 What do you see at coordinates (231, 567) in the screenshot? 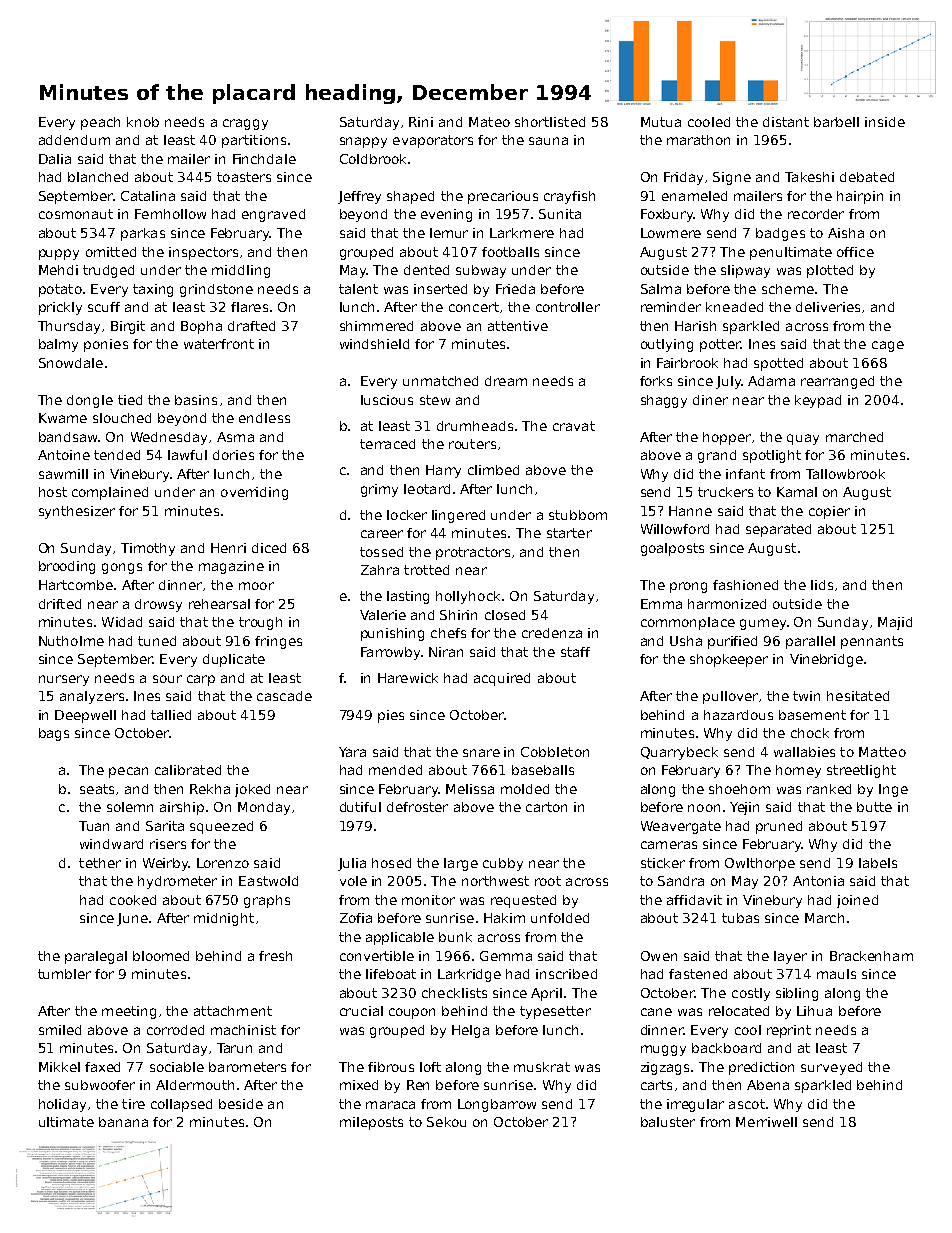
I see `magazine` at bounding box center [231, 567].
